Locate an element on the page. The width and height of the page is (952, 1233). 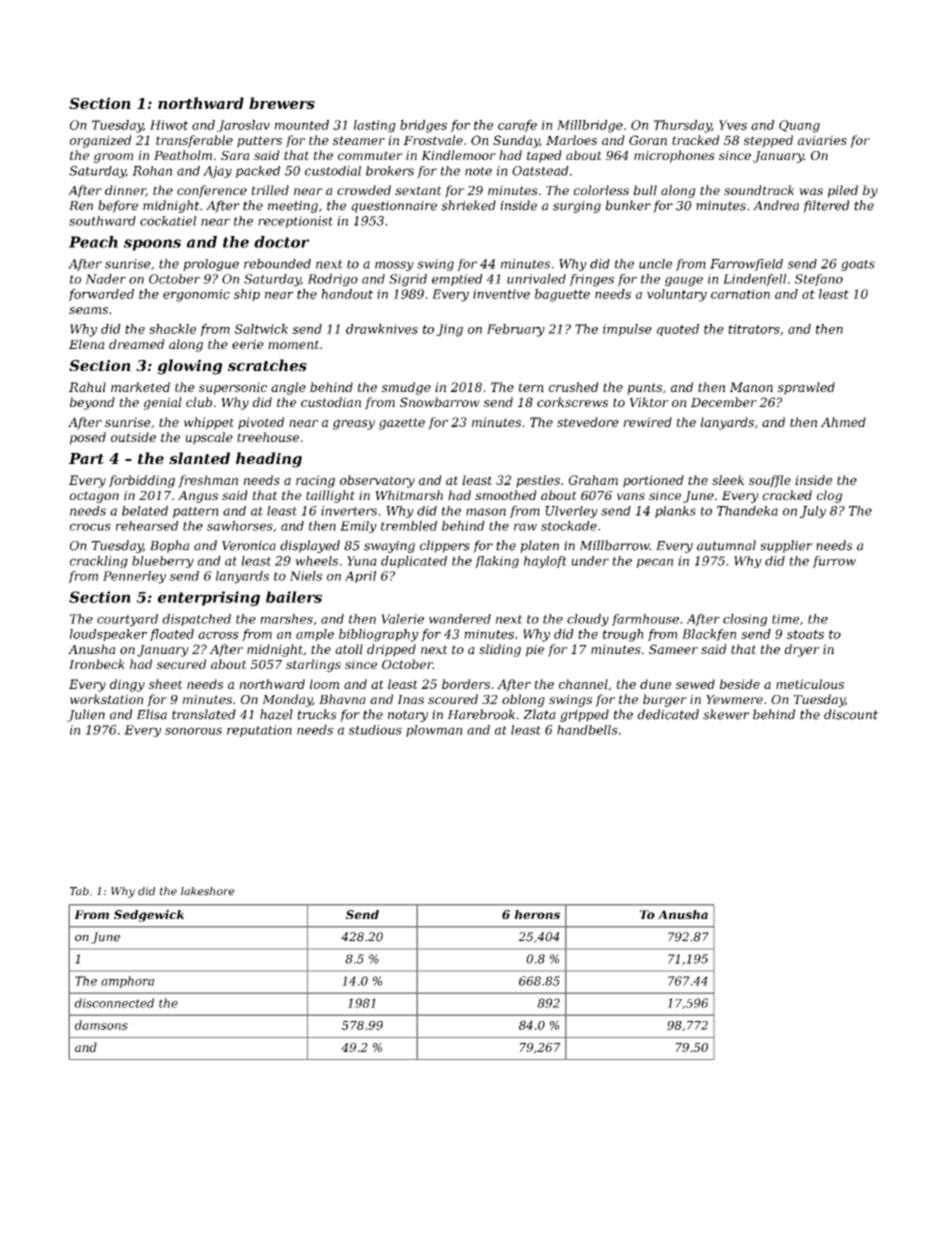
corkscrews is located at coordinates (572, 402).
